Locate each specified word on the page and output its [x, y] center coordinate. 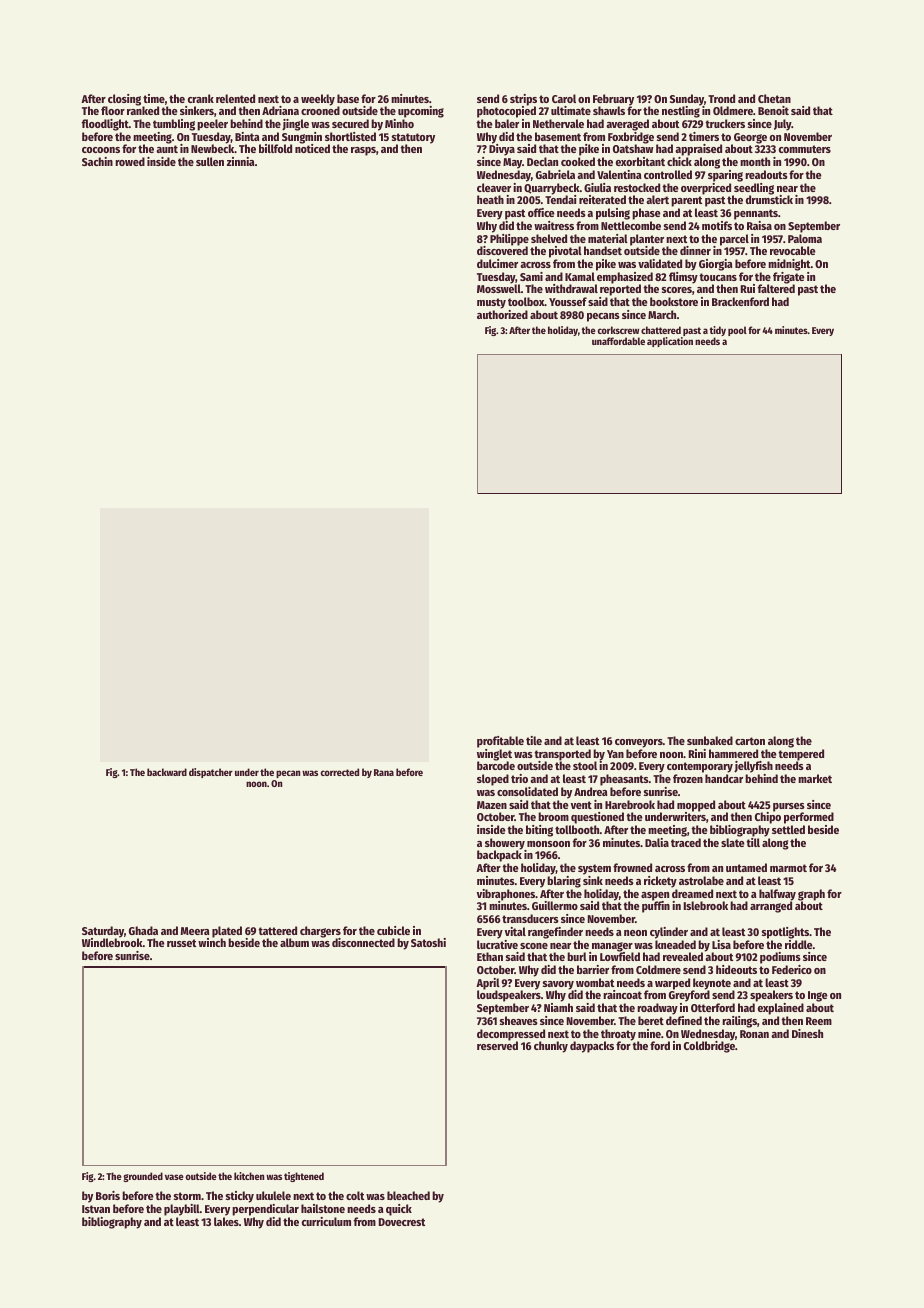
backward [167, 772]
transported [562, 755]
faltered [776, 289]
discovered [502, 250]
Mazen [492, 805]
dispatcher [211, 773]
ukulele [273, 1195]
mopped [696, 806]
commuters [805, 149]
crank [201, 98]
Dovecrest [402, 1222]
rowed [130, 161]
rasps [363, 151]
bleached [408, 1195]
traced [686, 842]
